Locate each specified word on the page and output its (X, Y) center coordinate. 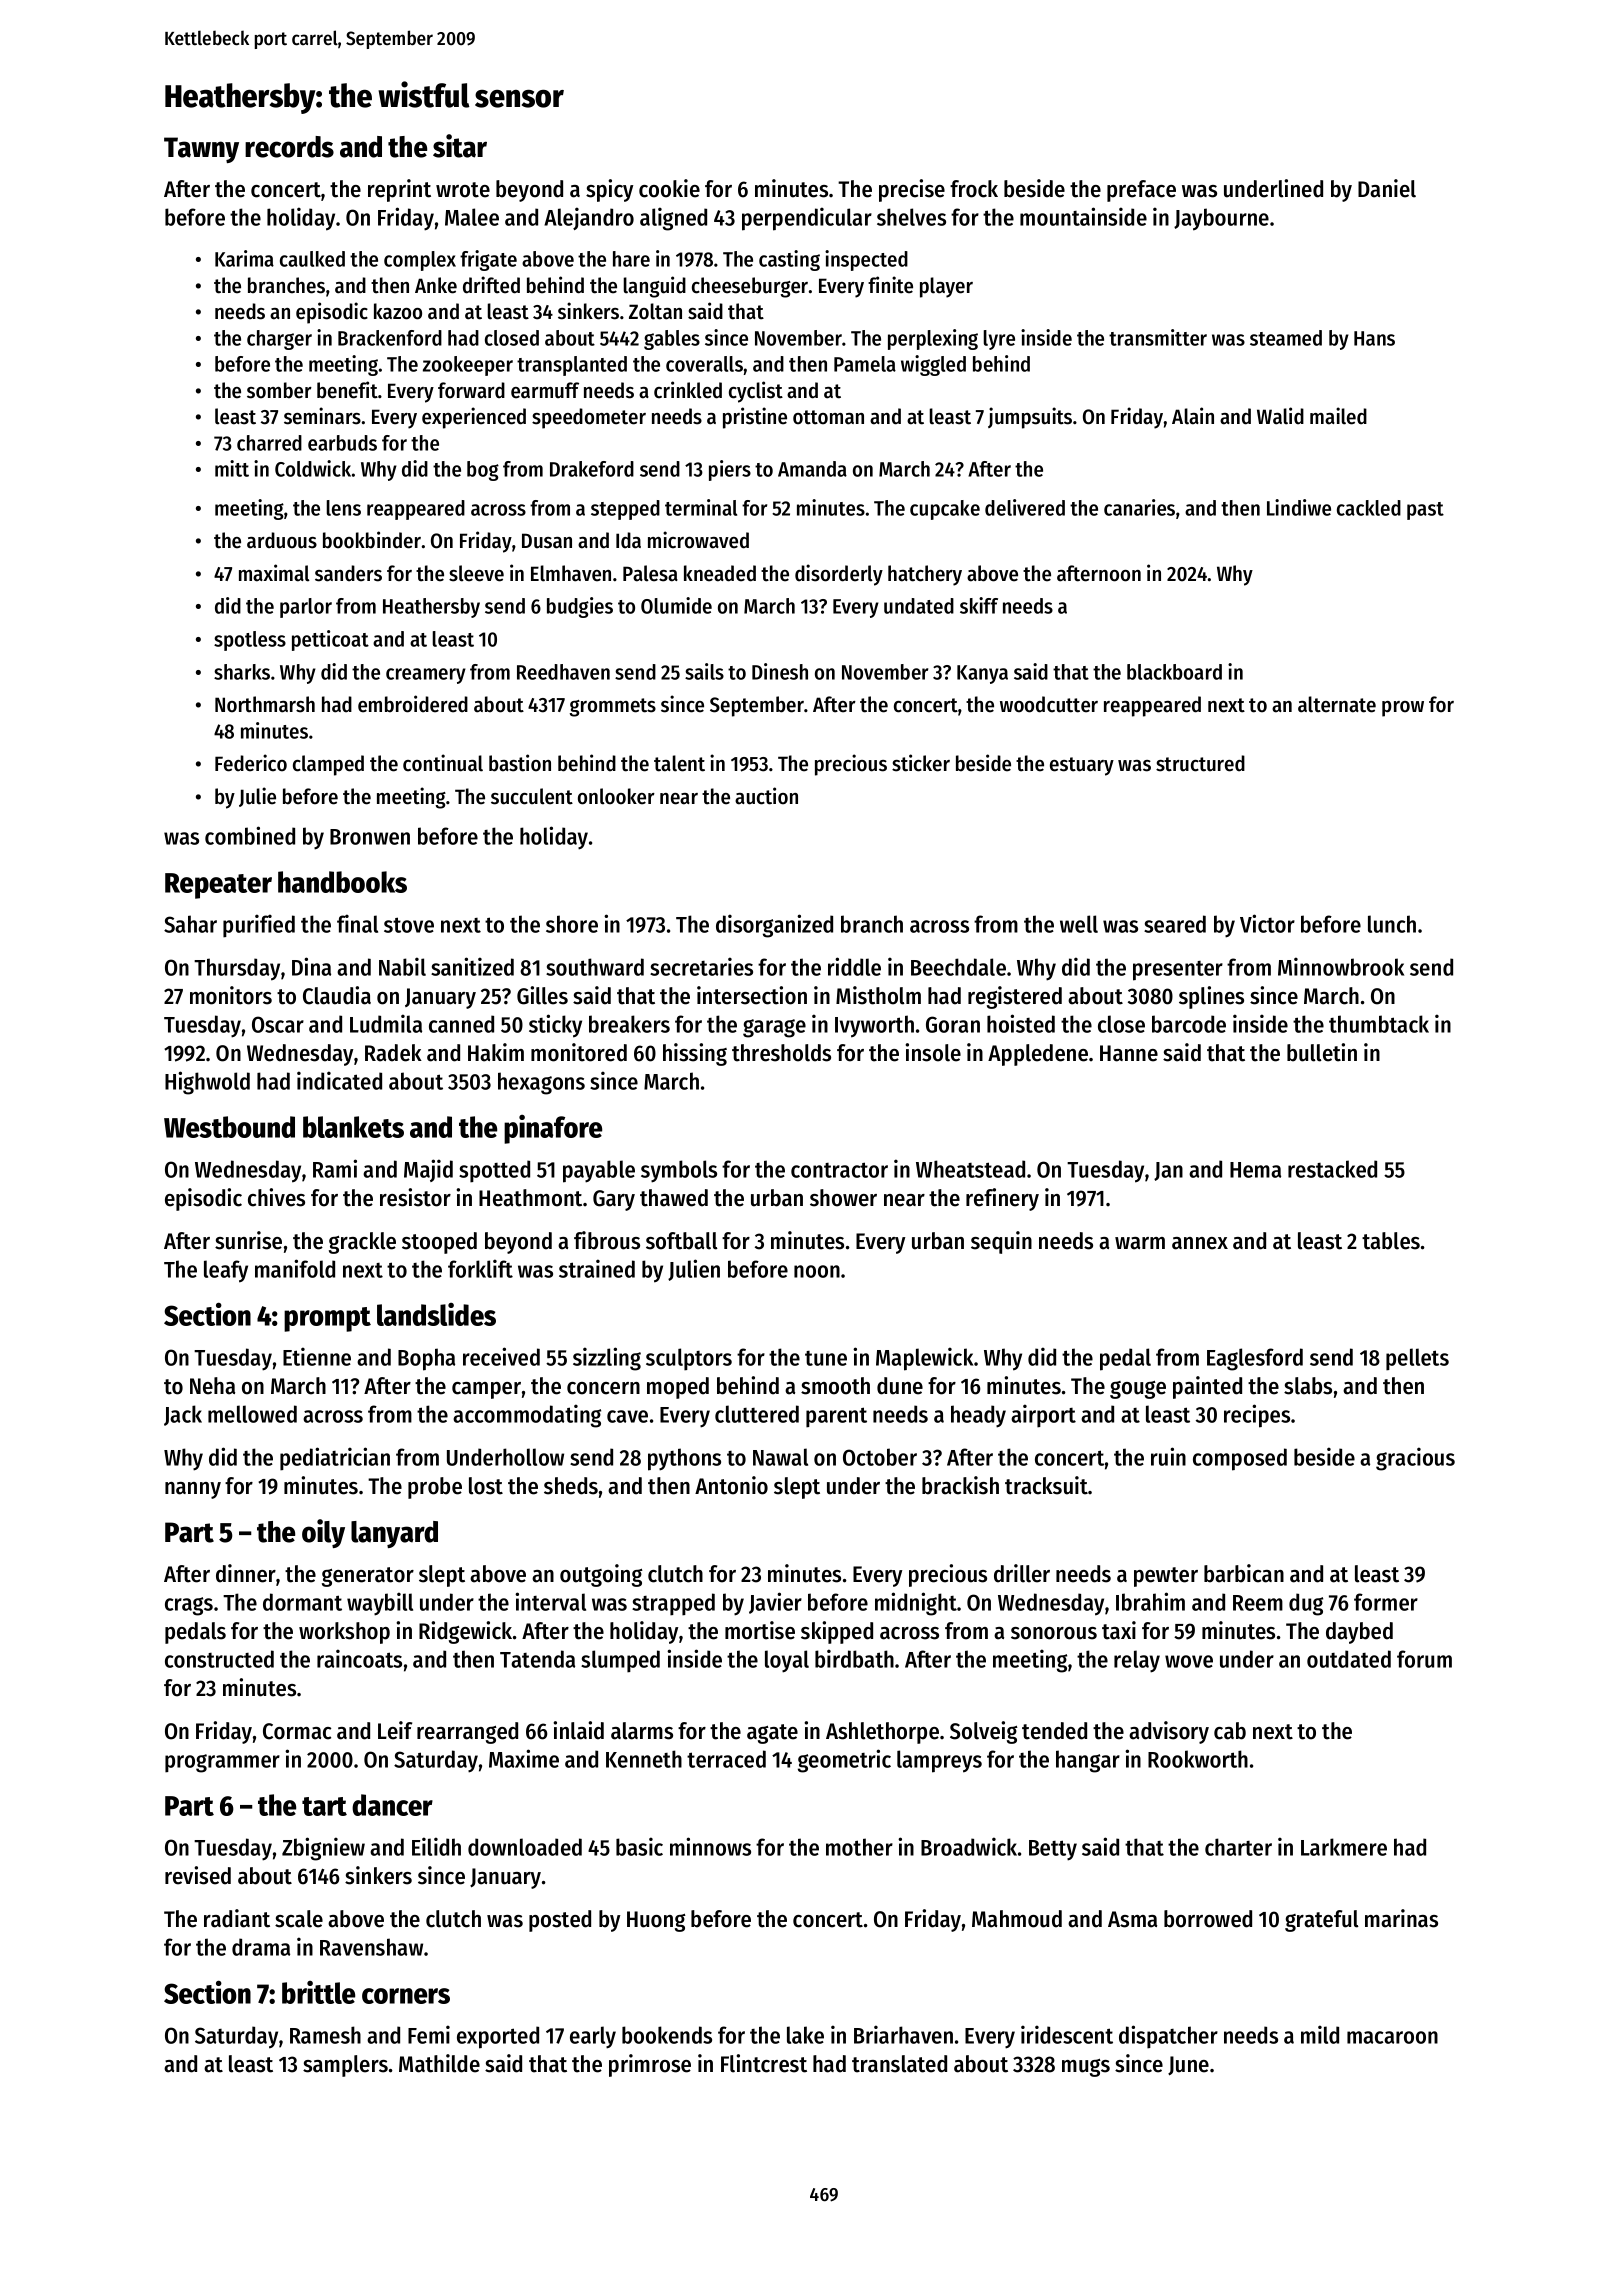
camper (486, 1390)
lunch (1392, 924)
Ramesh (325, 2035)
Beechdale (958, 967)
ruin (1168, 1456)
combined (250, 835)
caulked (312, 259)
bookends (667, 2035)
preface (1141, 191)
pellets (1417, 1359)
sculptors (689, 1359)
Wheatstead (970, 1169)
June (1188, 2066)
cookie (669, 188)
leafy (226, 1271)
